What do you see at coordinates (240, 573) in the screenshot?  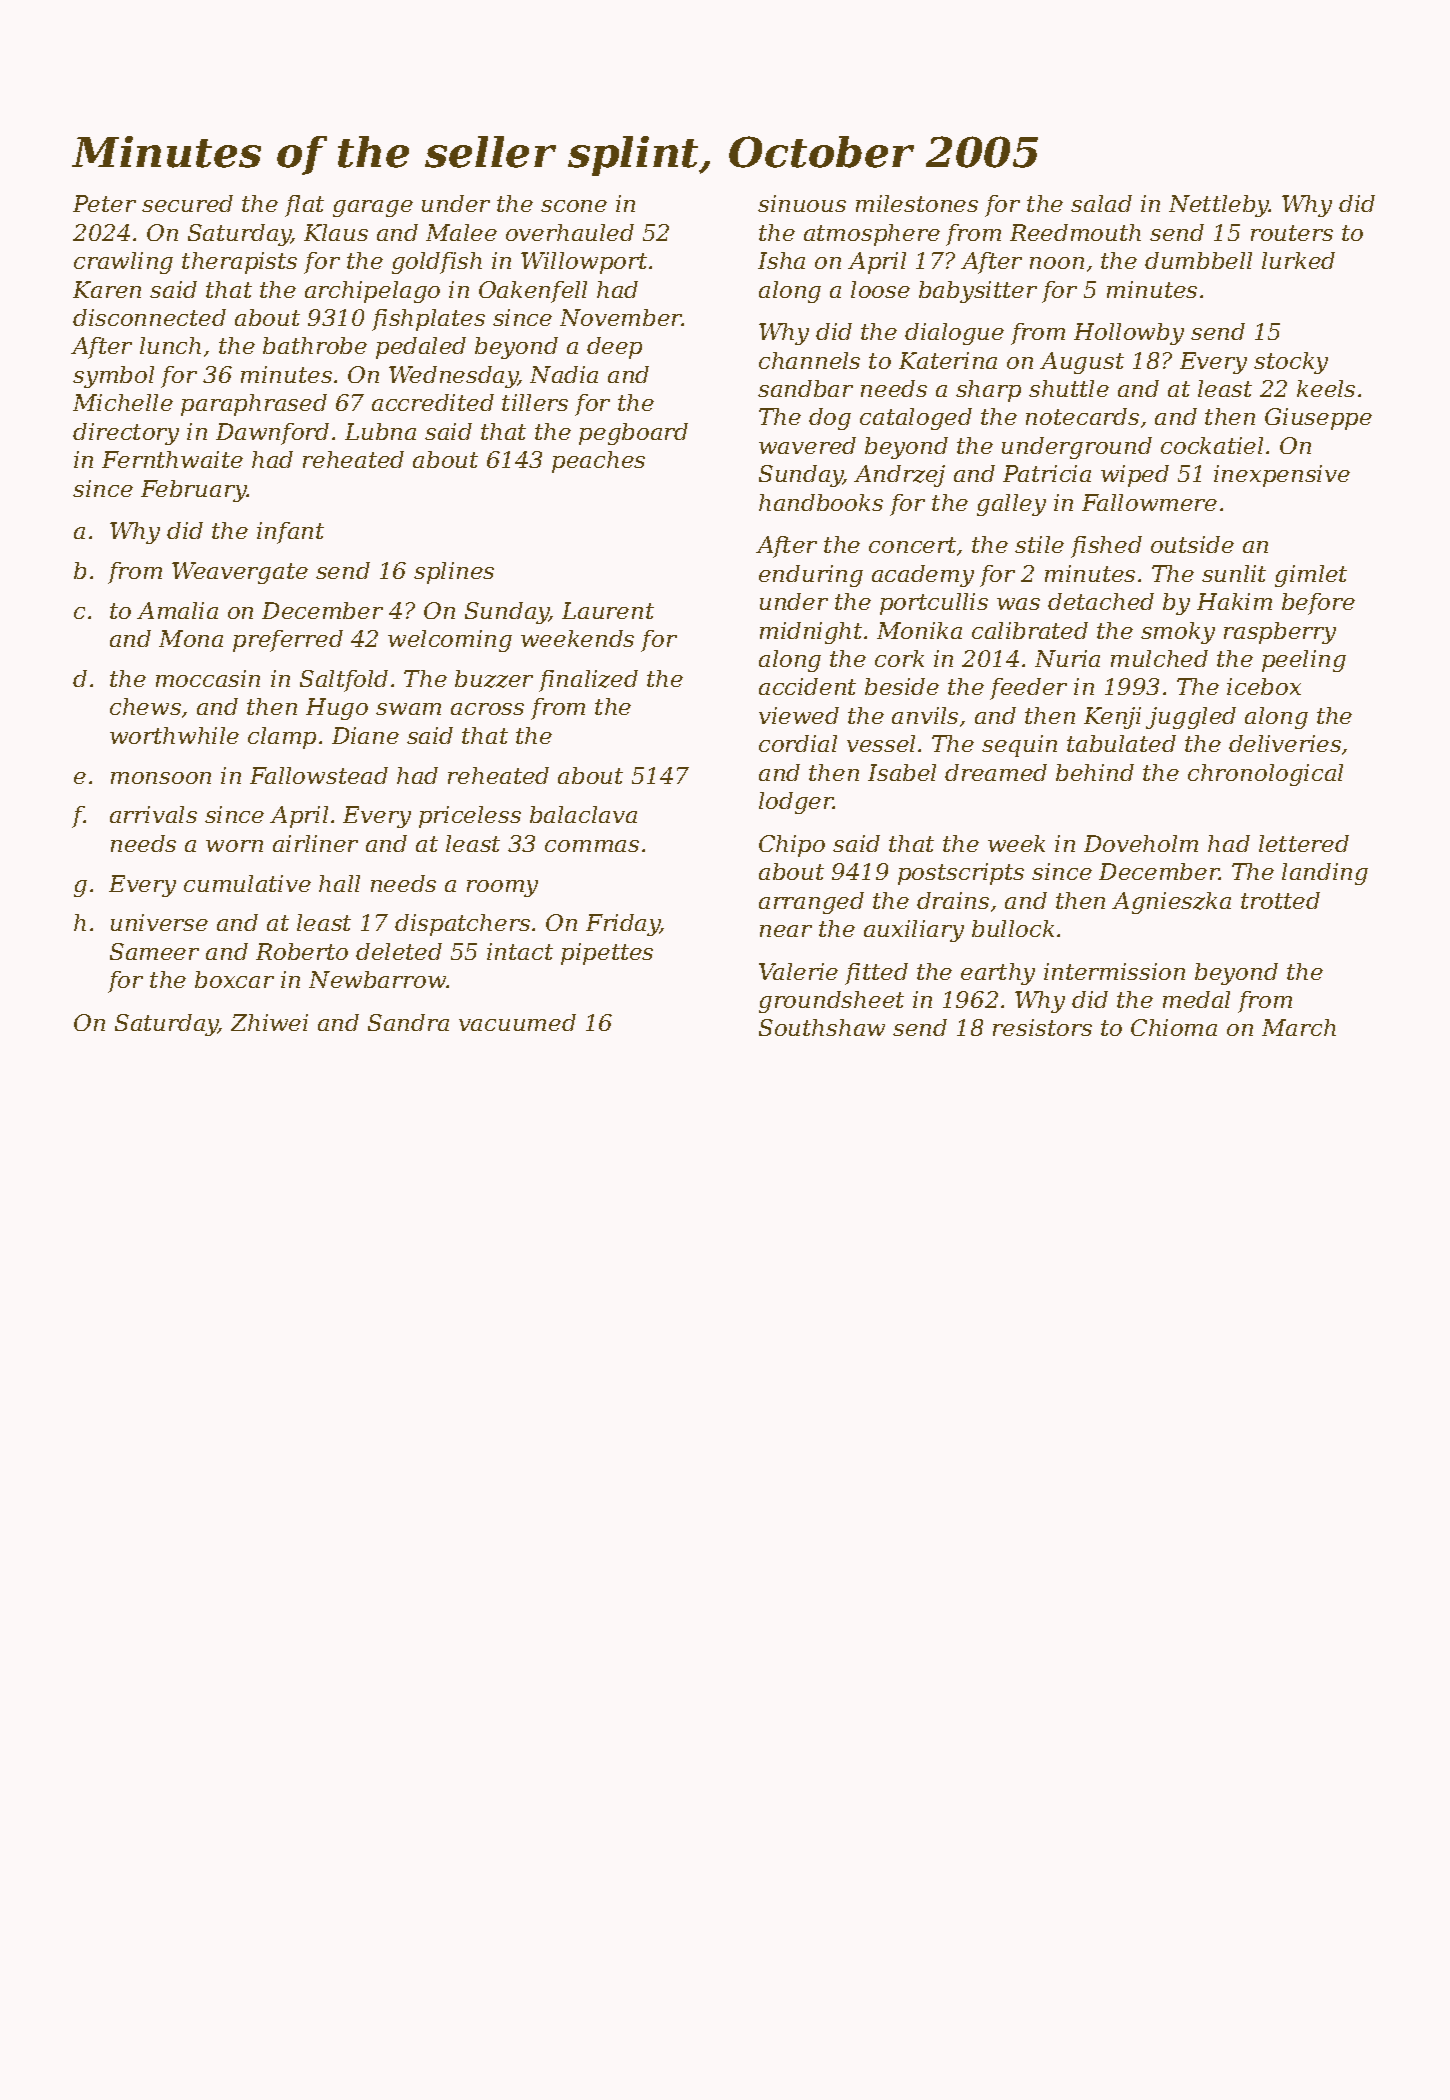 I see `Weavergate` at bounding box center [240, 573].
